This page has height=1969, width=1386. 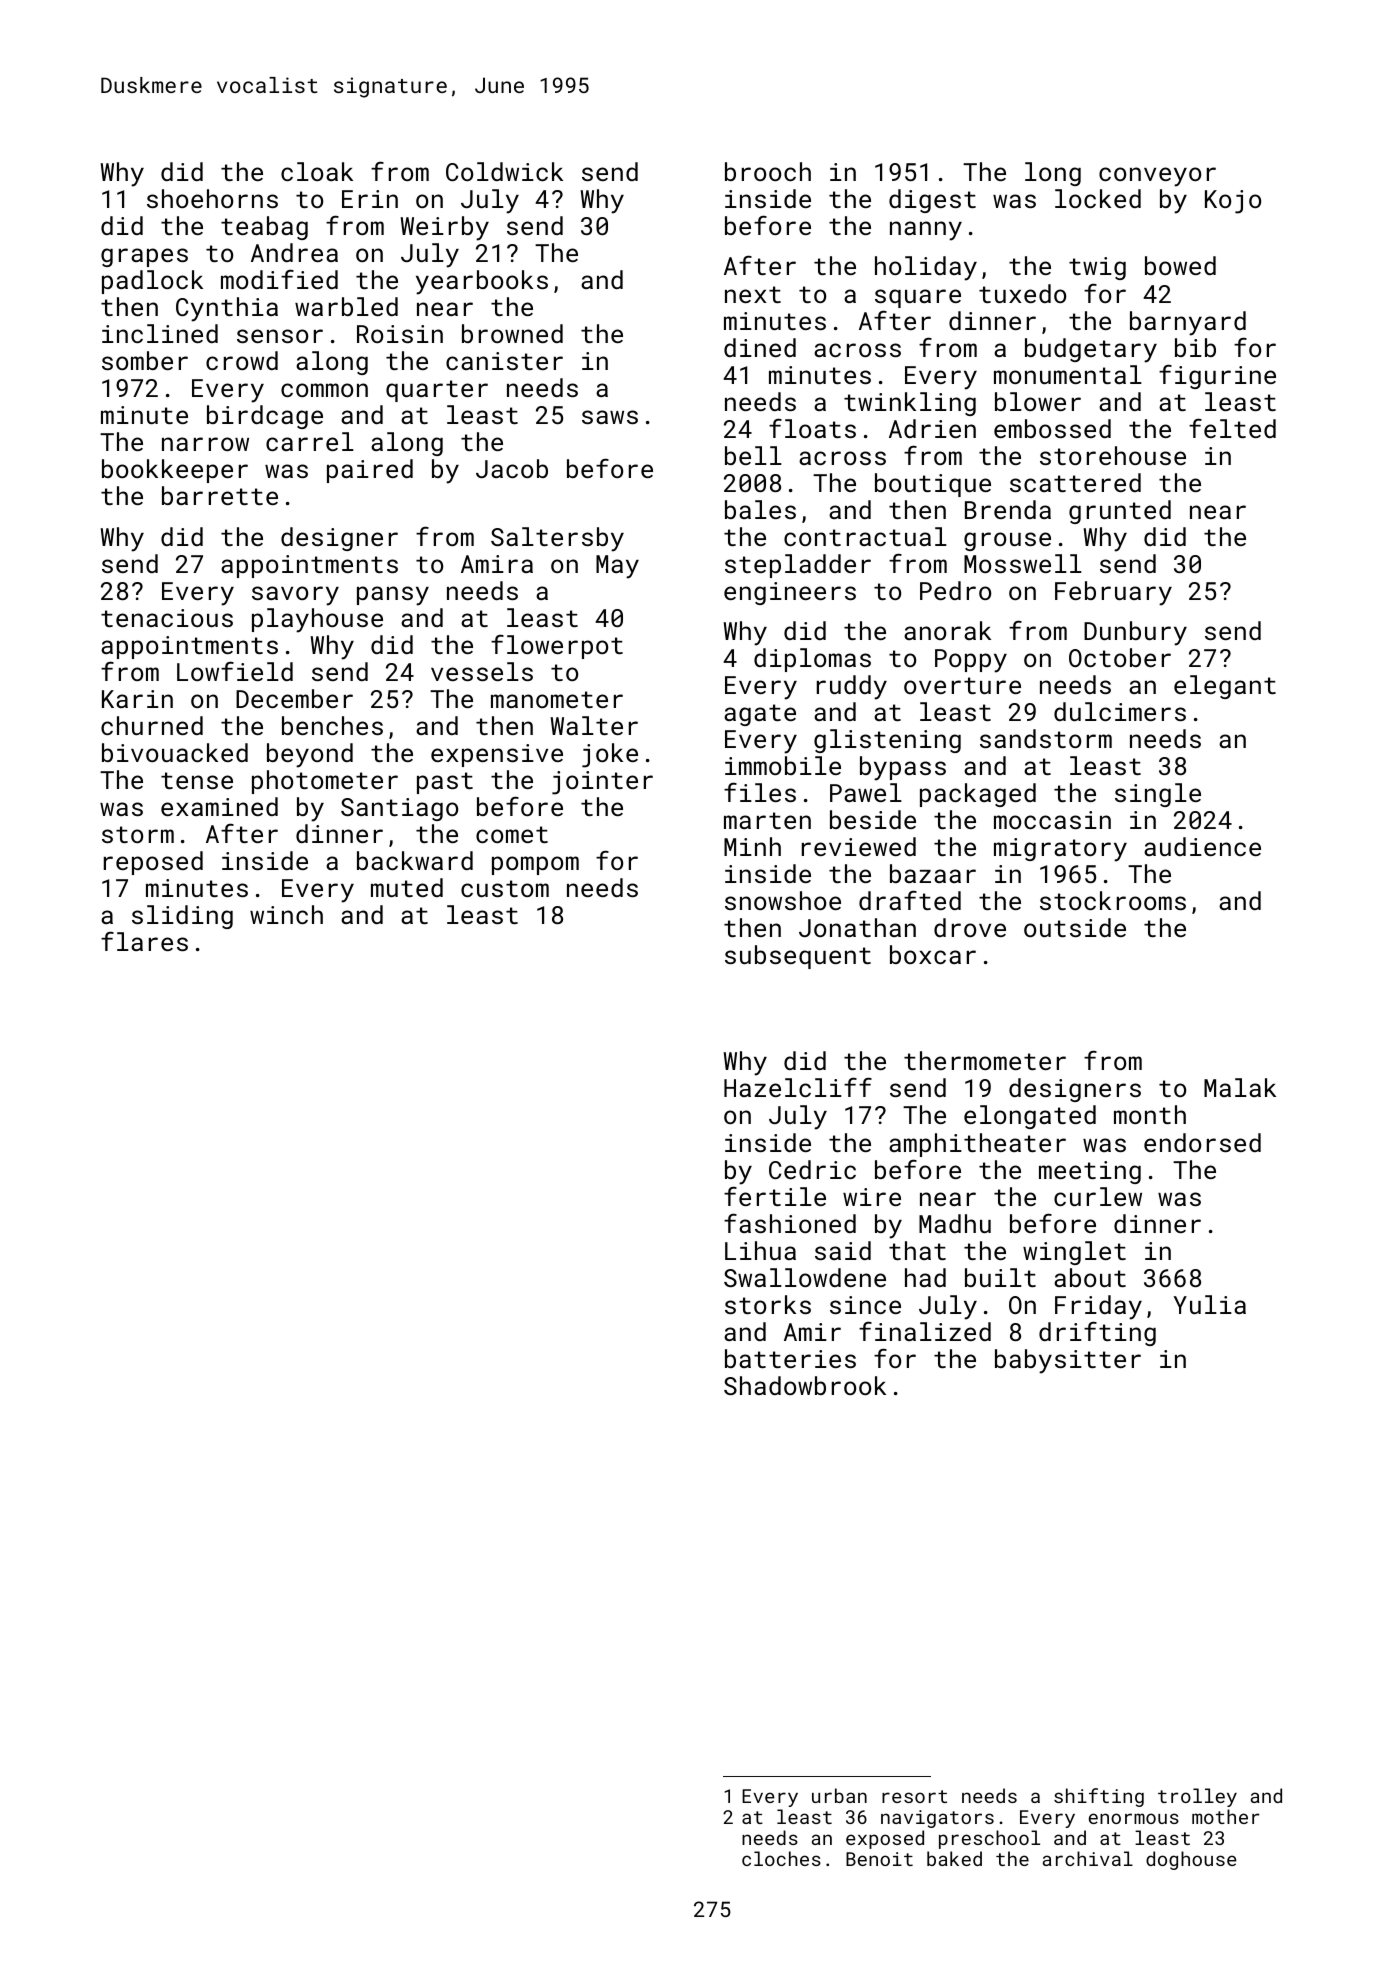 What do you see at coordinates (781, 1858) in the page?
I see `cloches` at bounding box center [781, 1858].
